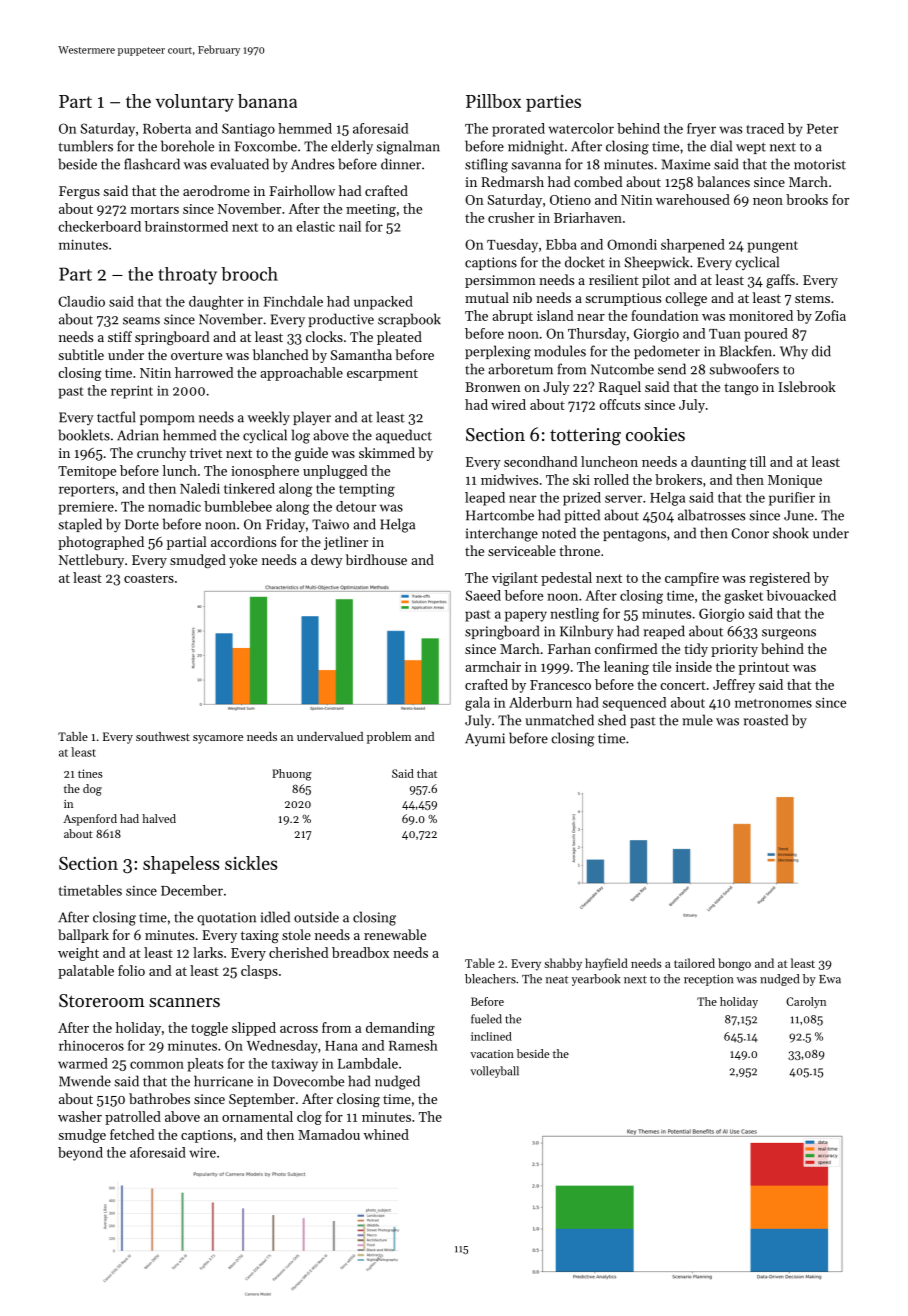  Describe the element at coordinates (267, 101) in the page. I see `banana` at that location.
